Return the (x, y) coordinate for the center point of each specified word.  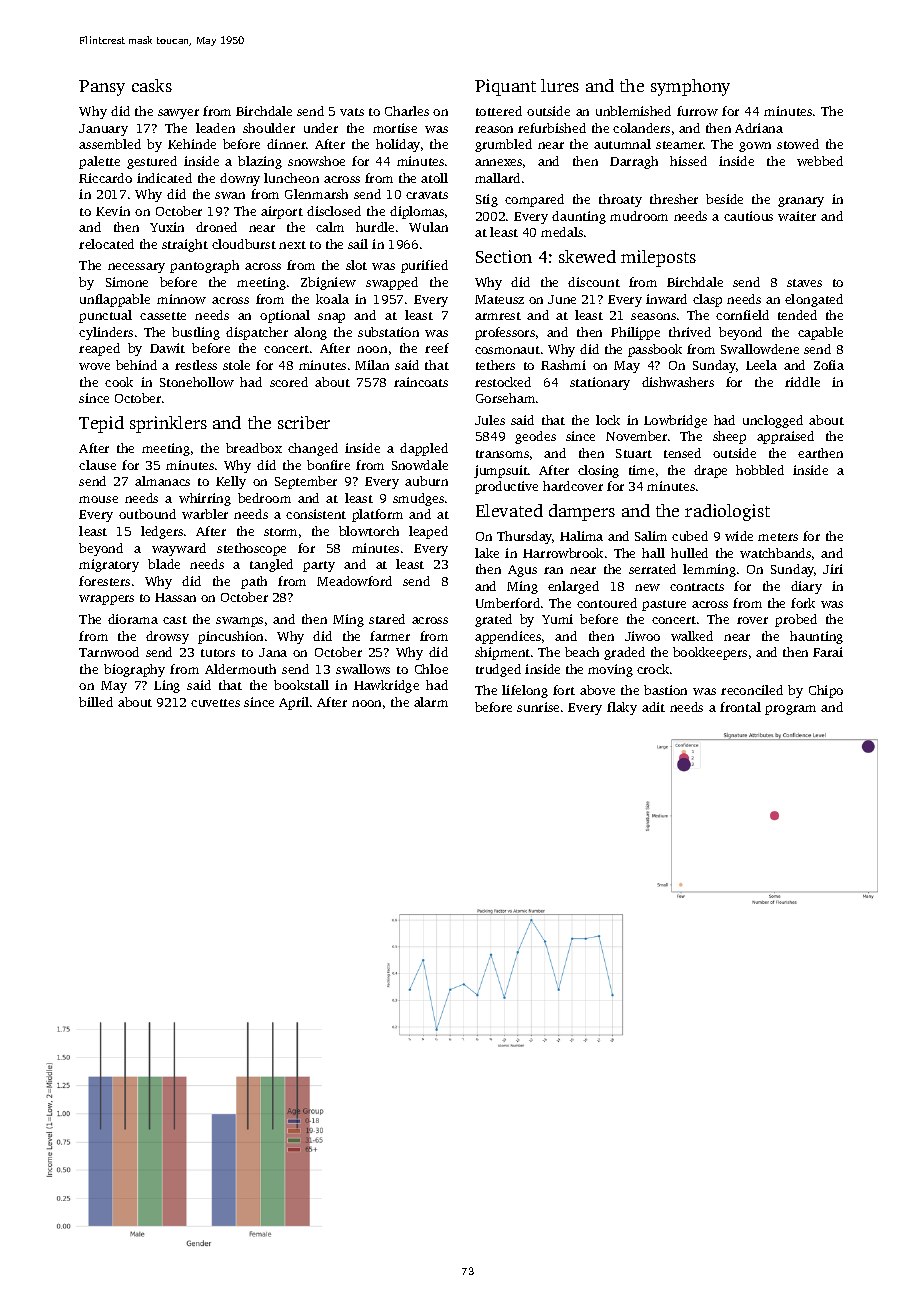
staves (804, 283)
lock (608, 420)
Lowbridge (675, 421)
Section (504, 256)
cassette (163, 316)
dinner (286, 144)
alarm (431, 702)
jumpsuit (501, 471)
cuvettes (215, 703)
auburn (426, 481)
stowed (798, 144)
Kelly (231, 482)
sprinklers (168, 424)
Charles (407, 111)
